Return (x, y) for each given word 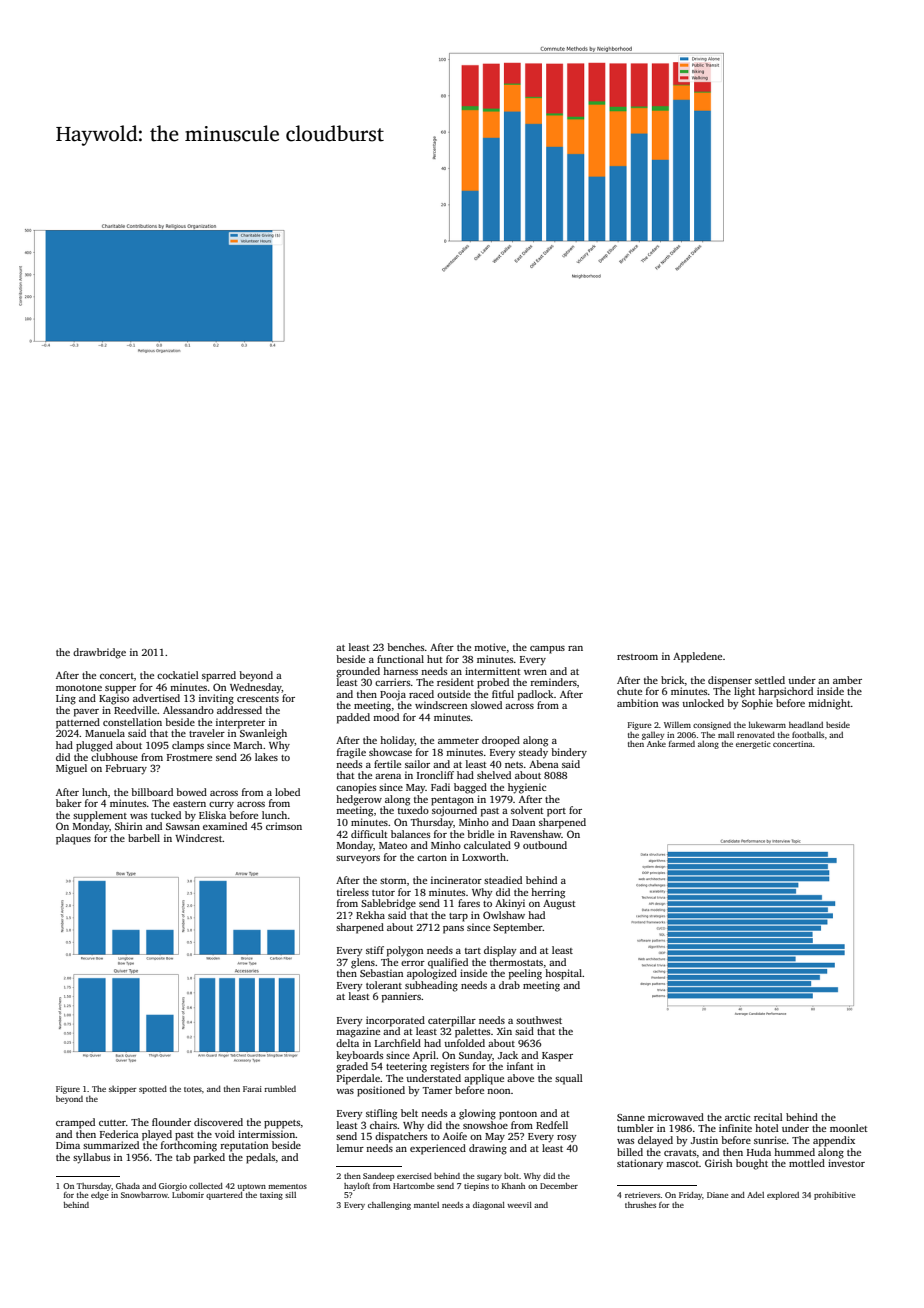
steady (533, 753)
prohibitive (834, 1196)
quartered (224, 1196)
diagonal (489, 1206)
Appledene (697, 657)
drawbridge (99, 653)
